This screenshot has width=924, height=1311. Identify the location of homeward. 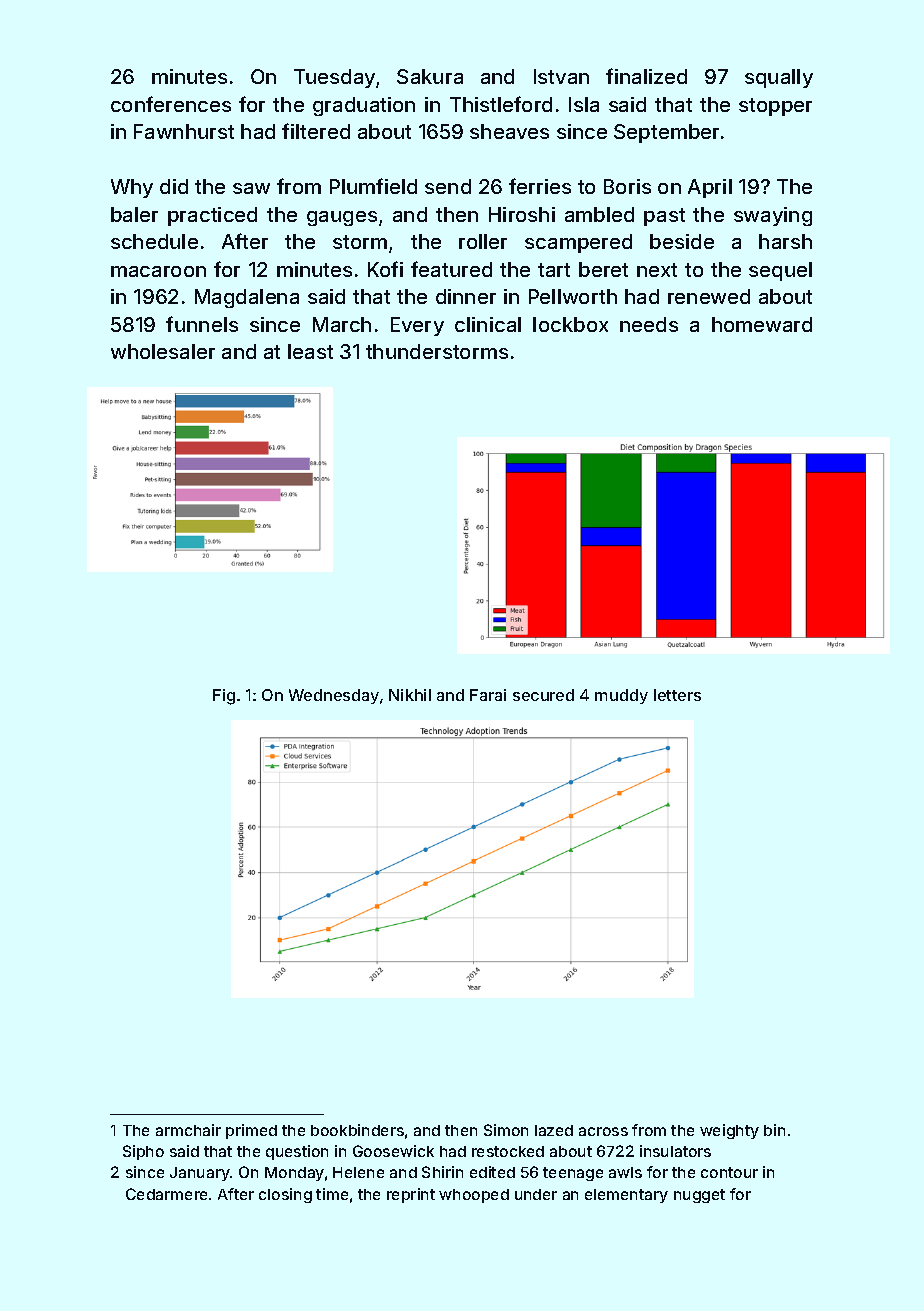
(762, 324).
